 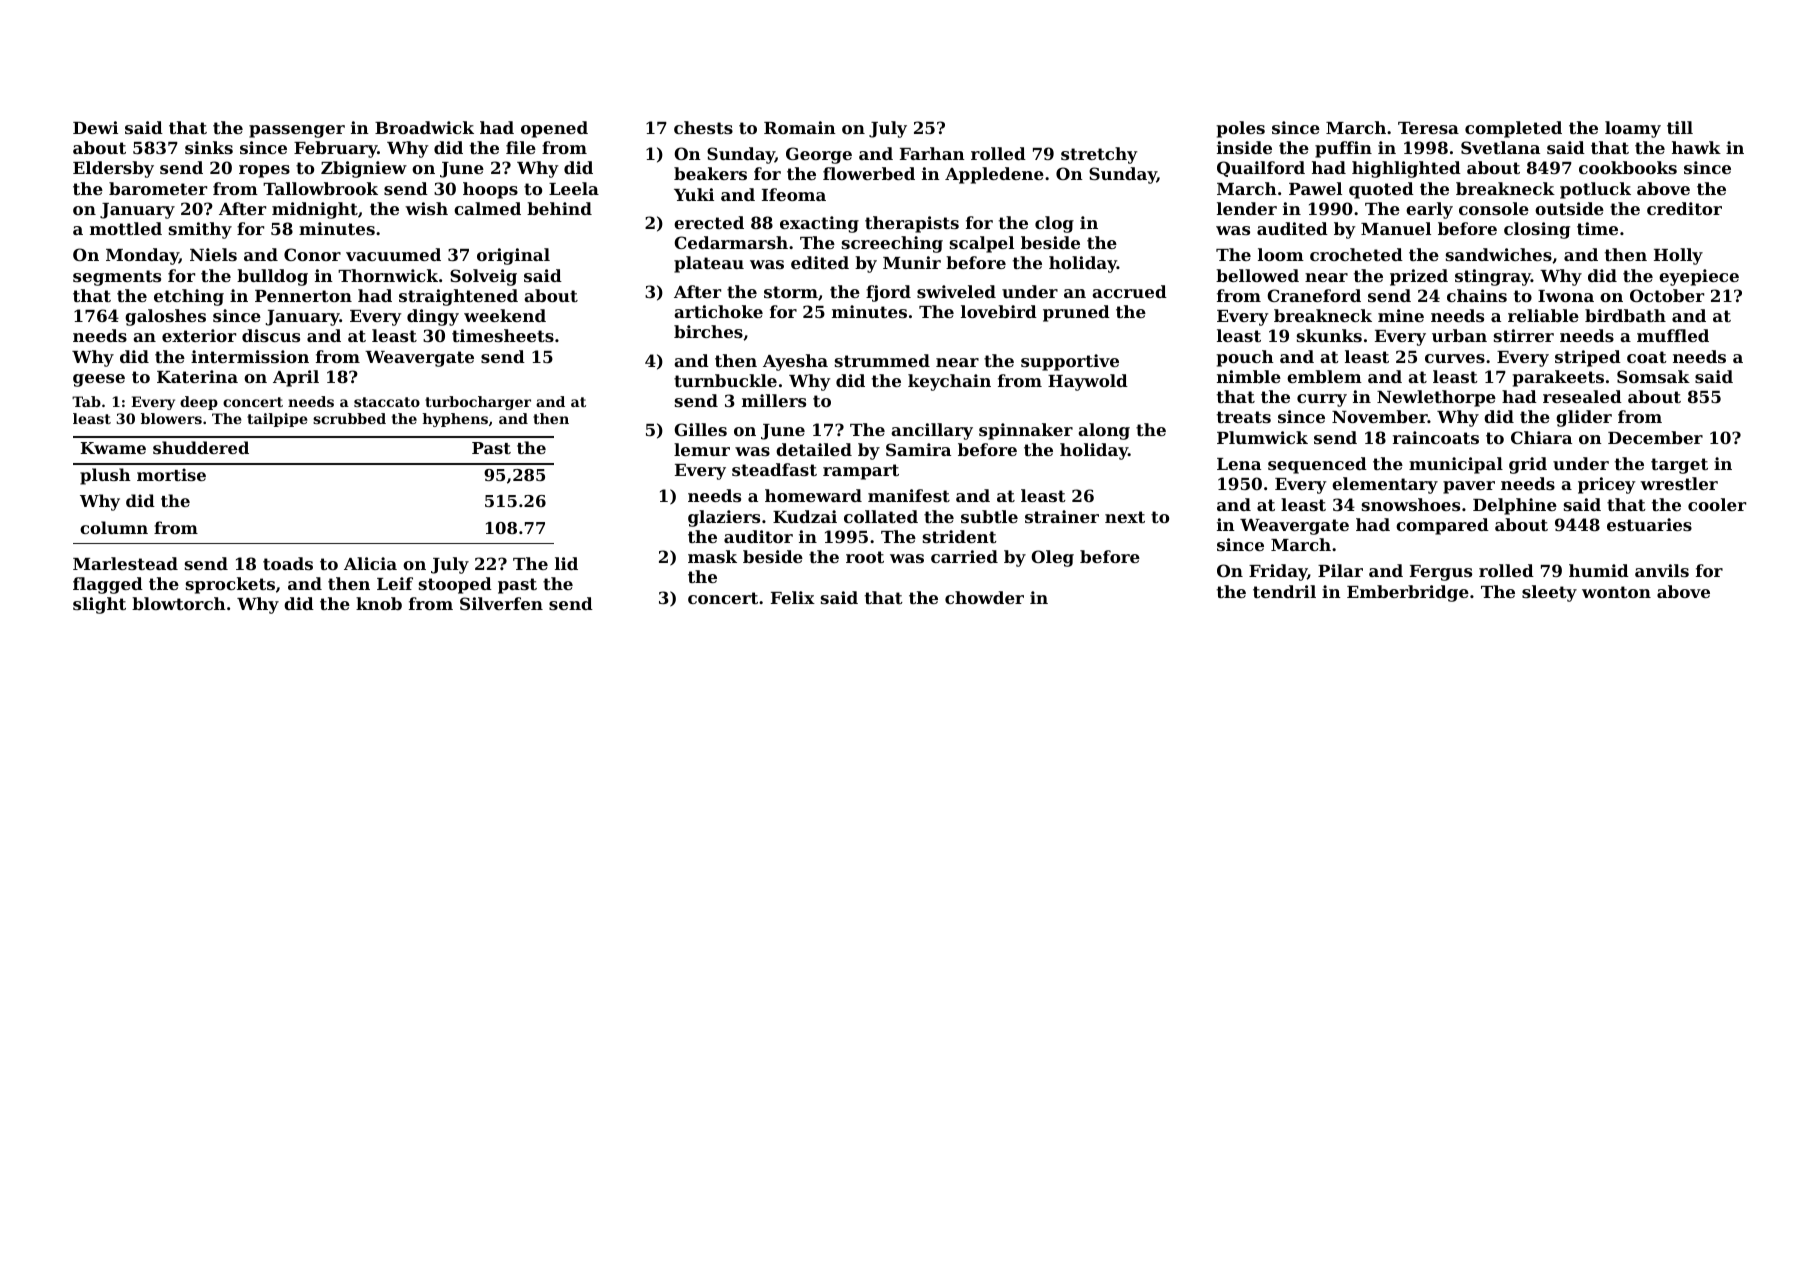 I want to click on turbocharger, so click(x=478, y=403).
